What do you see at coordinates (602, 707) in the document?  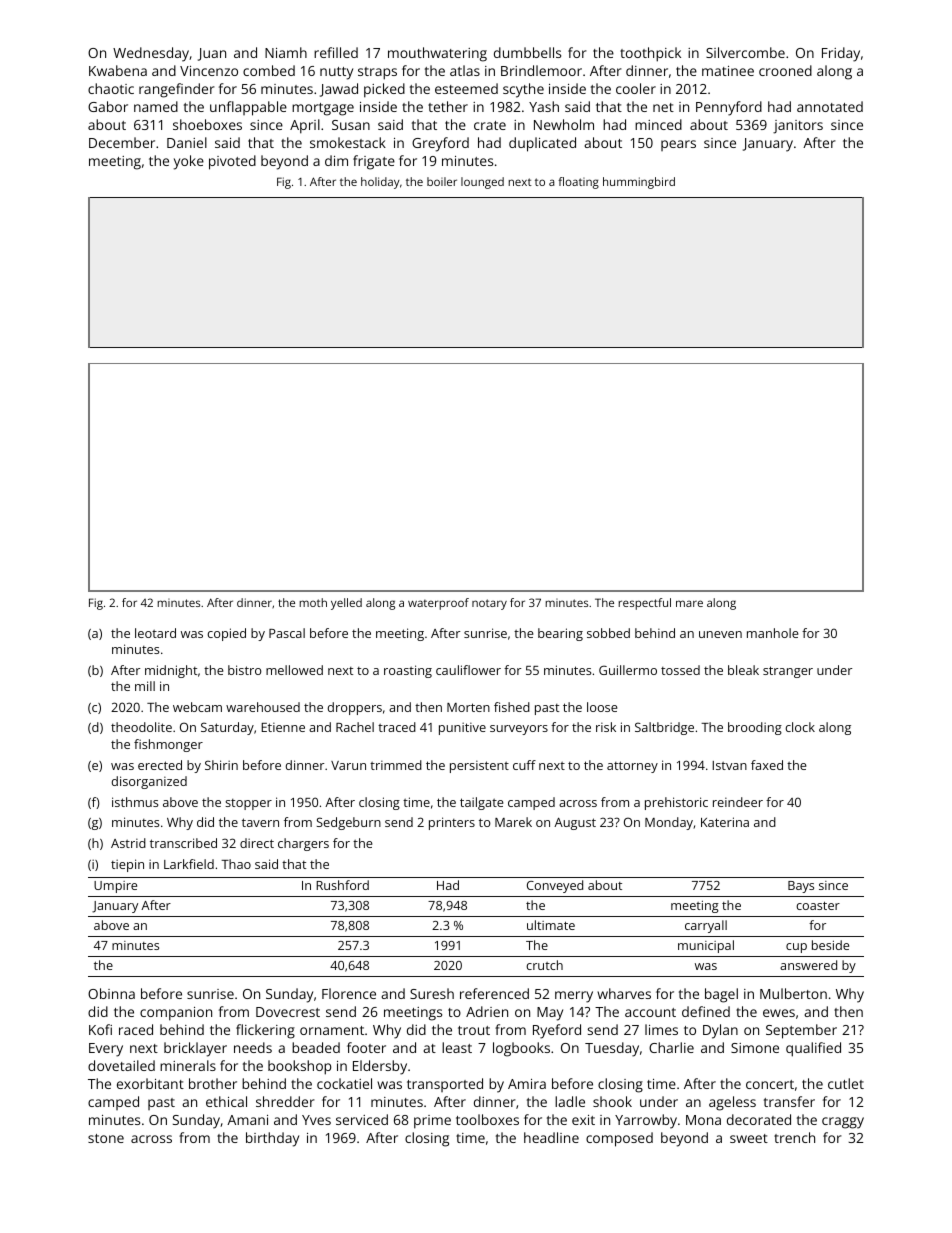 I see `loose` at bounding box center [602, 707].
